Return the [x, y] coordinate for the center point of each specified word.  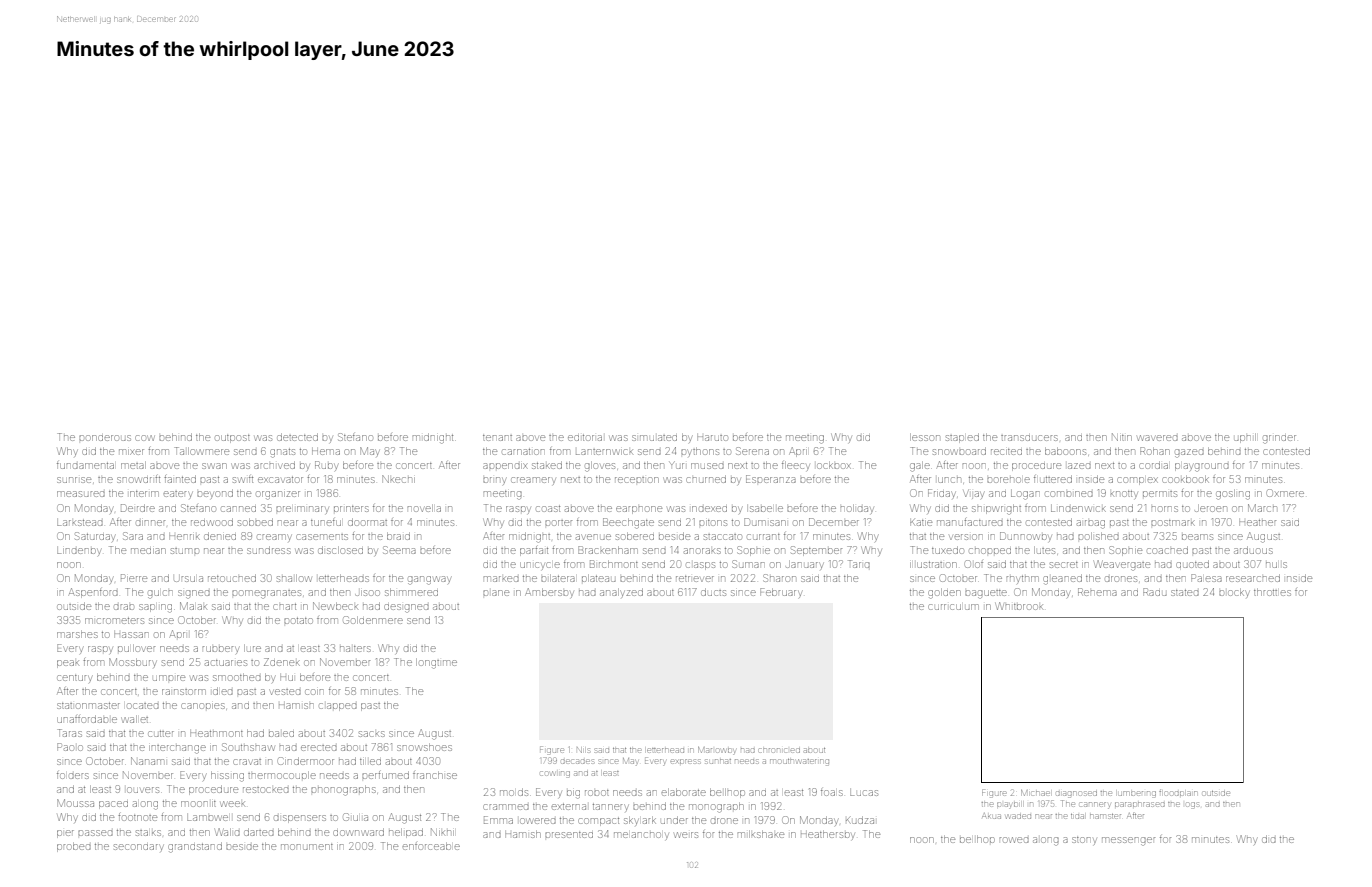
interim [144, 494]
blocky [1234, 593]
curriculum [953, 607]
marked [501, 579]
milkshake [761, 834]
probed [74, 847]
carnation [523, 452]
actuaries [226, 663]
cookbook [1185, 479]
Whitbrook [1018, 606]
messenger [1128, 841]
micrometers [114, 621]
